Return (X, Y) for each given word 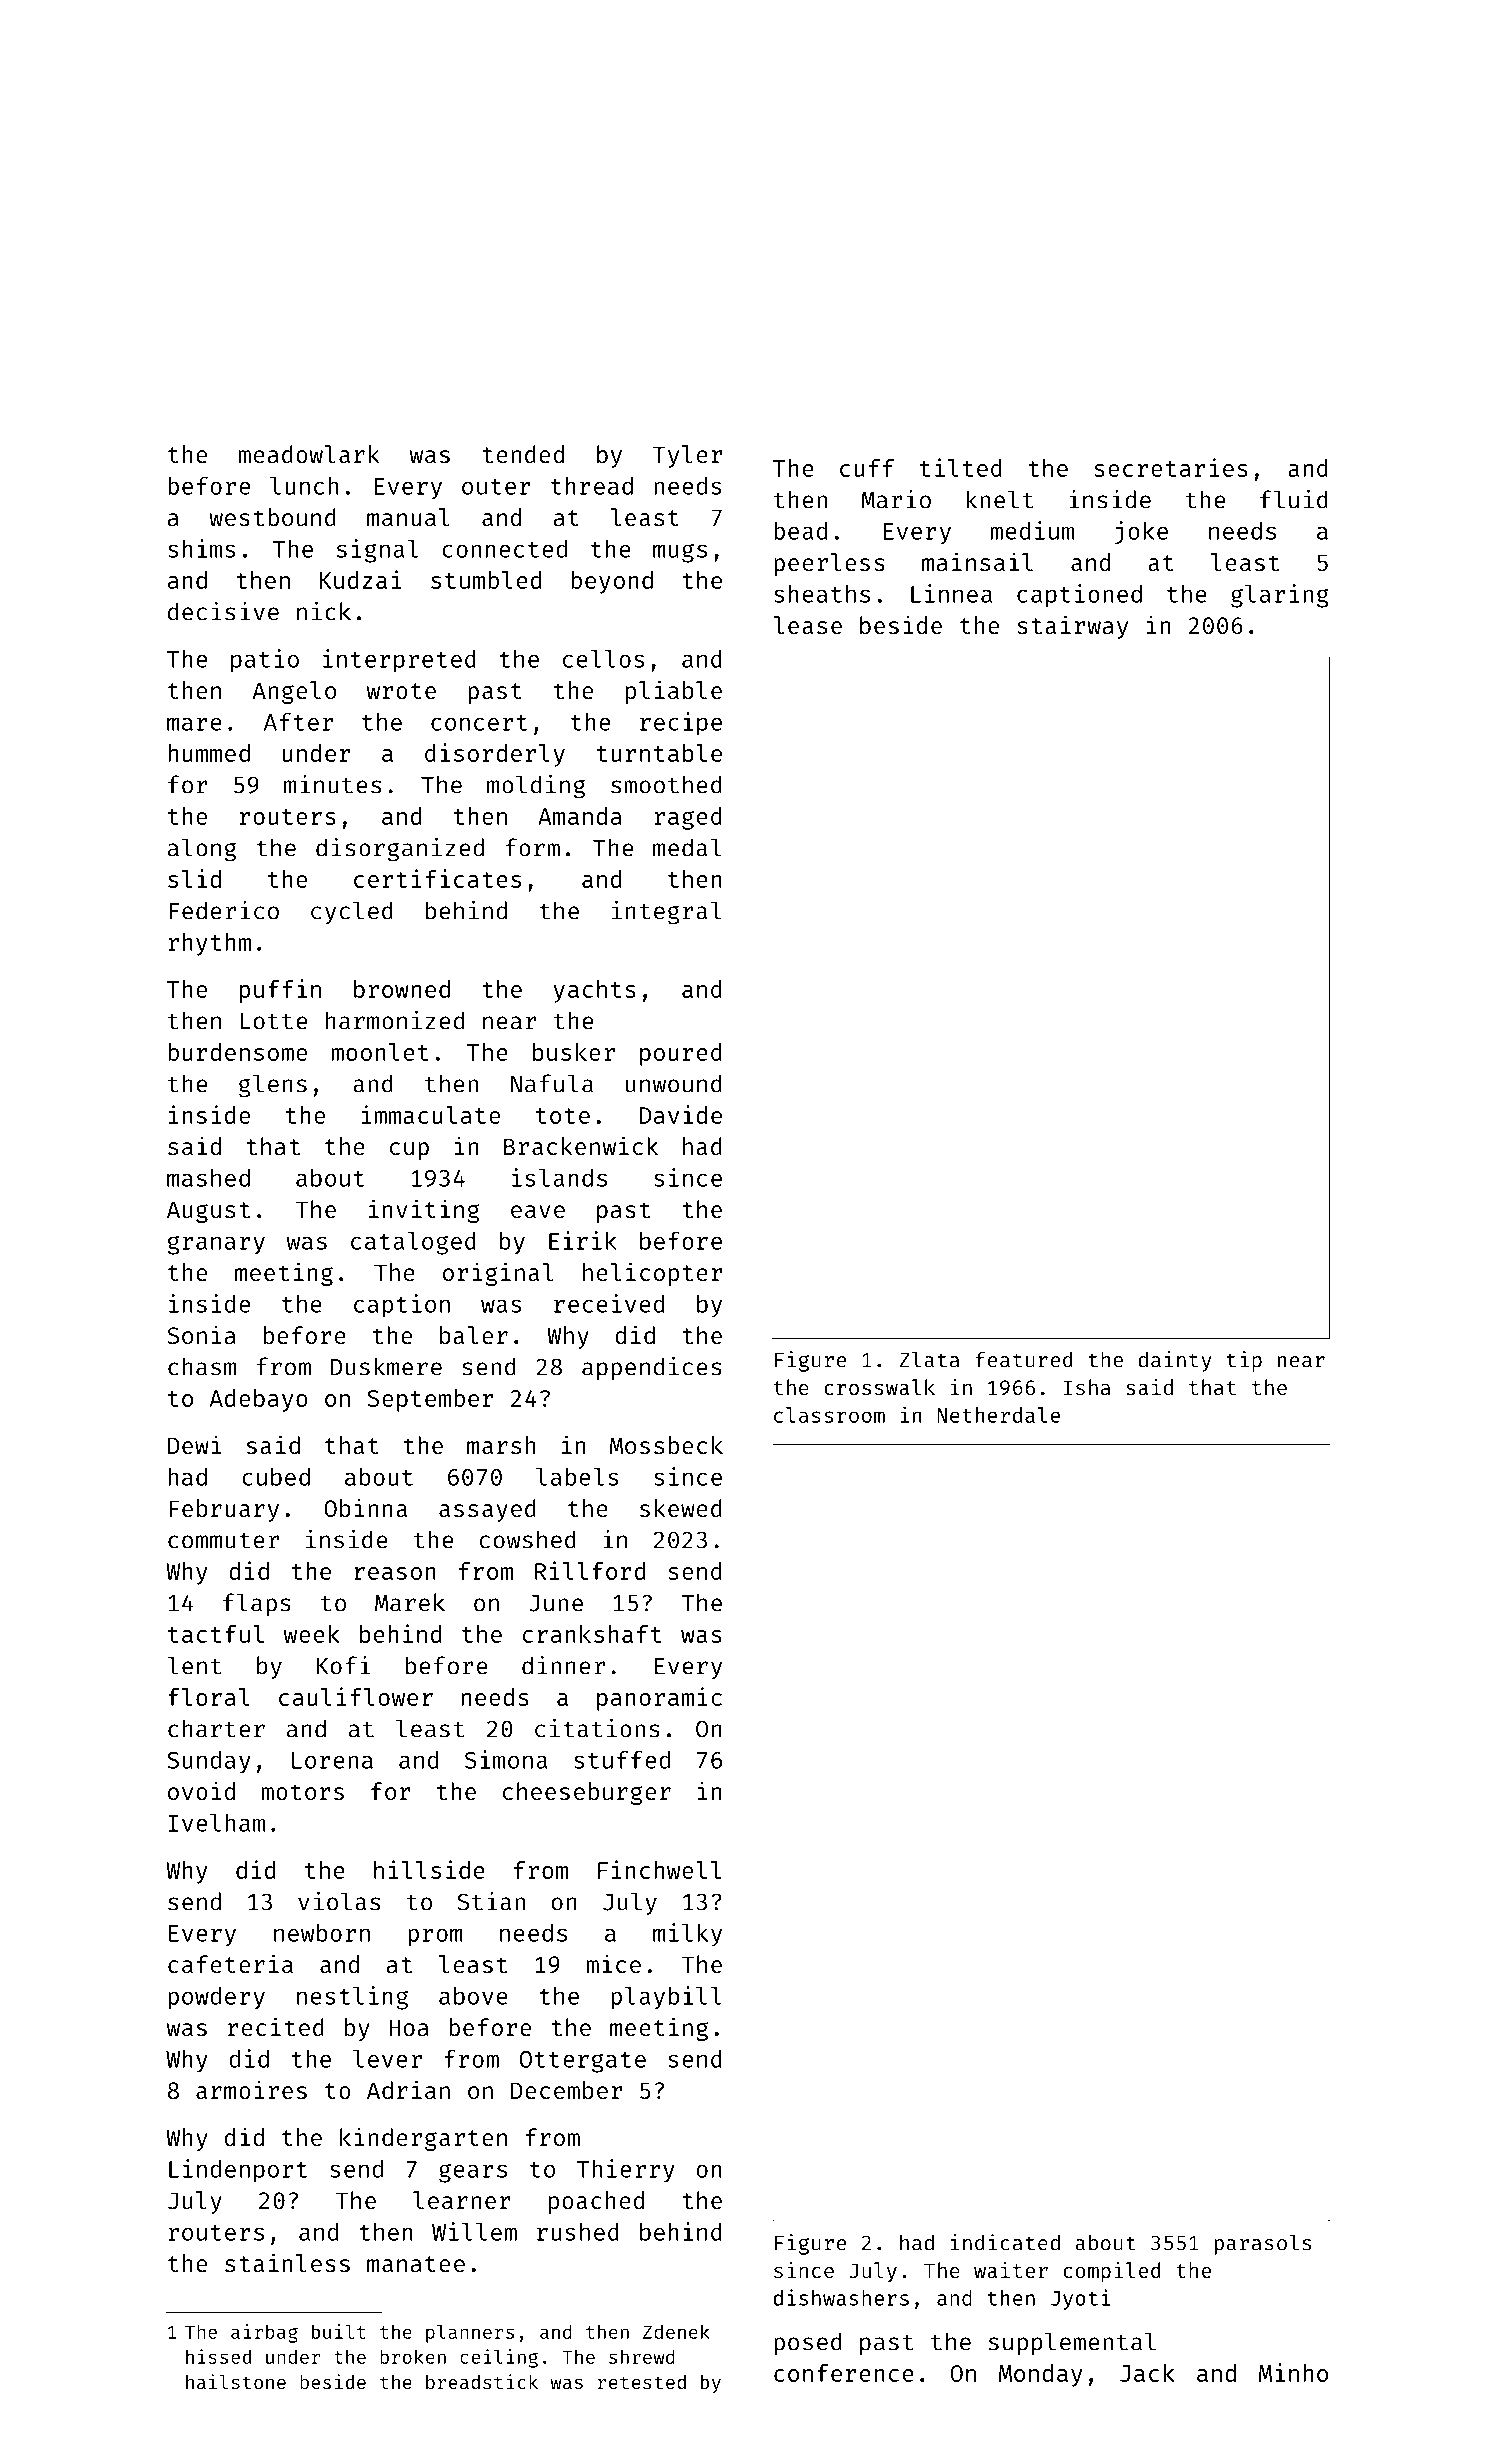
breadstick (482, 2381)
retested (642, 2382)
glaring (1280, 596)
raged (688, 818)
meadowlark (309, 454)
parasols (1263, 2244)
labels (577, 1476)
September (430, 1400)
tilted (961, 467)
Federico (224, 910)
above (473, 1996)
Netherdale (998, 1415)
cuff (867, 468)
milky (687, 1935)
